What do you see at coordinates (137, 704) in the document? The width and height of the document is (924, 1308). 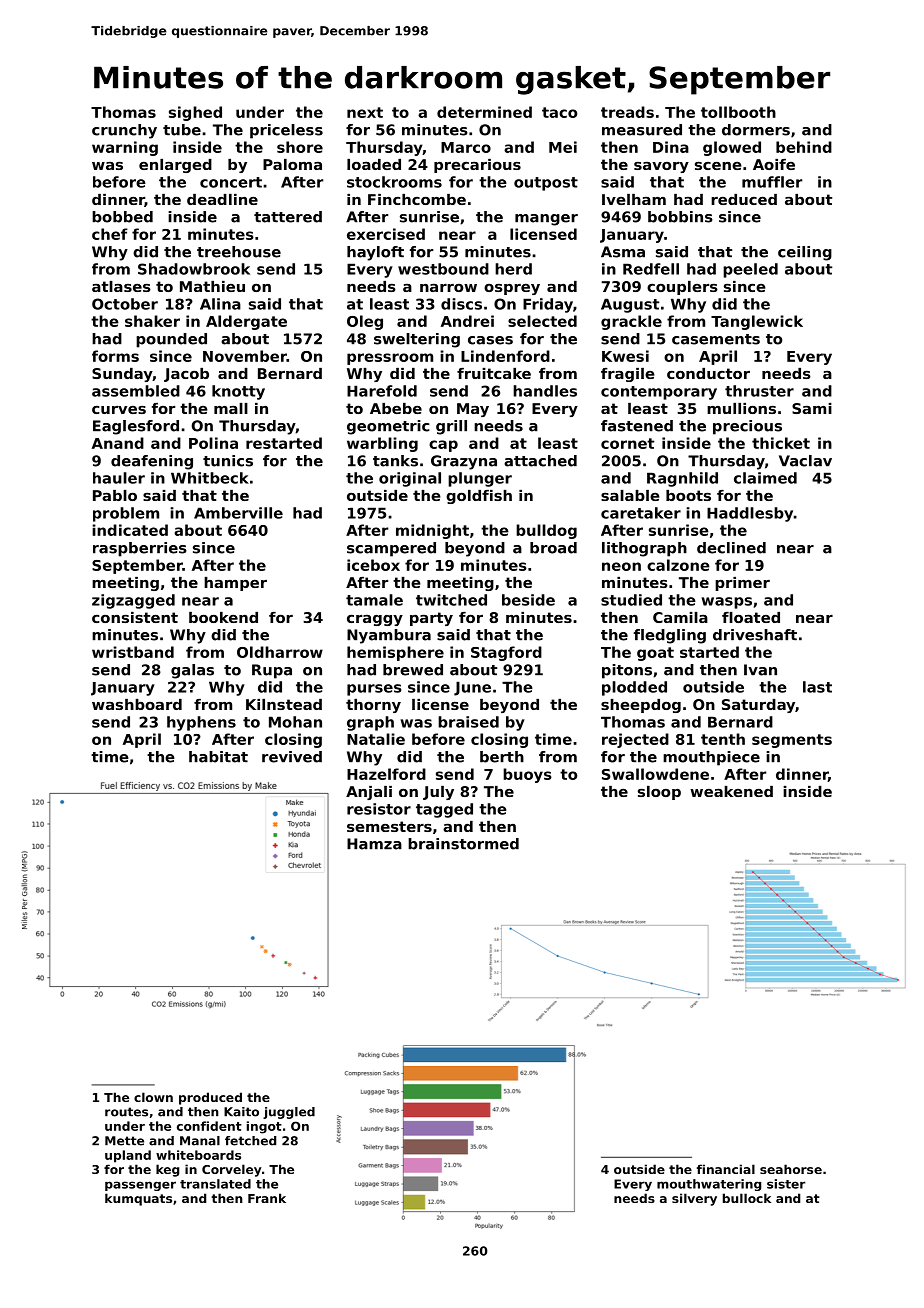 I see `washboard` at bounding box center [137, 704].
